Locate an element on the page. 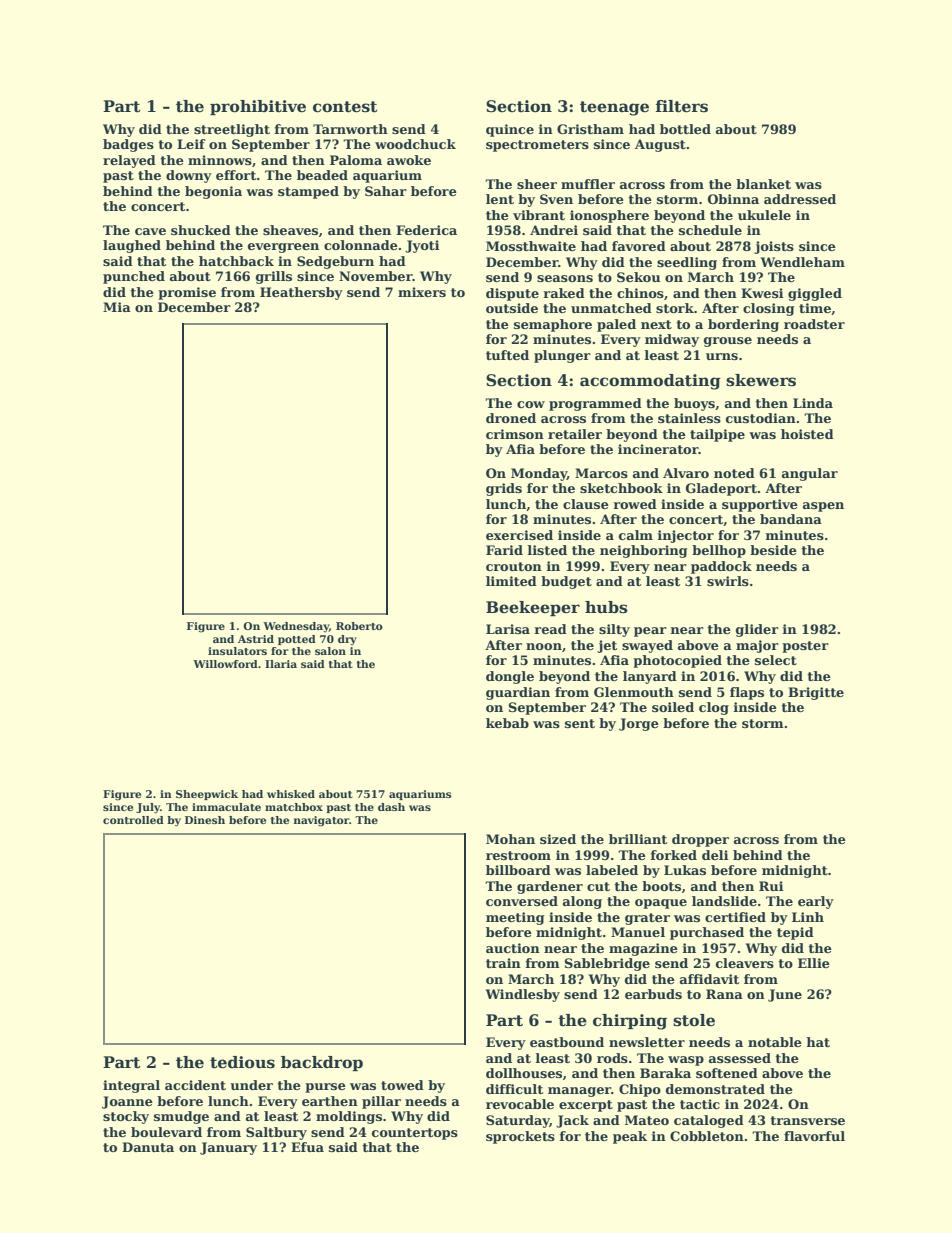  bellhop is located at coordinates (719, 551).
